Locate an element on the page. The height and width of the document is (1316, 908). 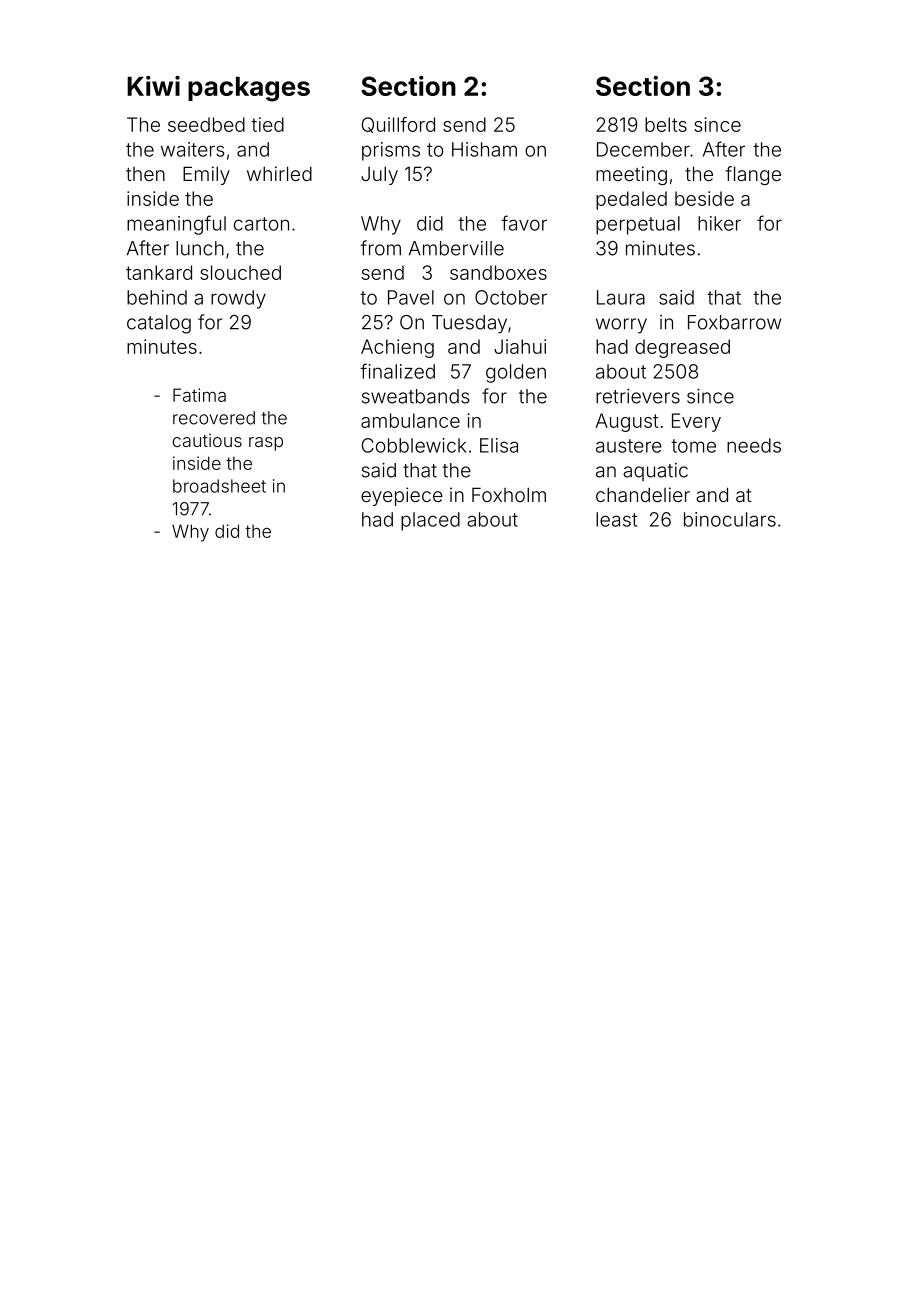
sweatbands is located at coordinates (416, 396).
